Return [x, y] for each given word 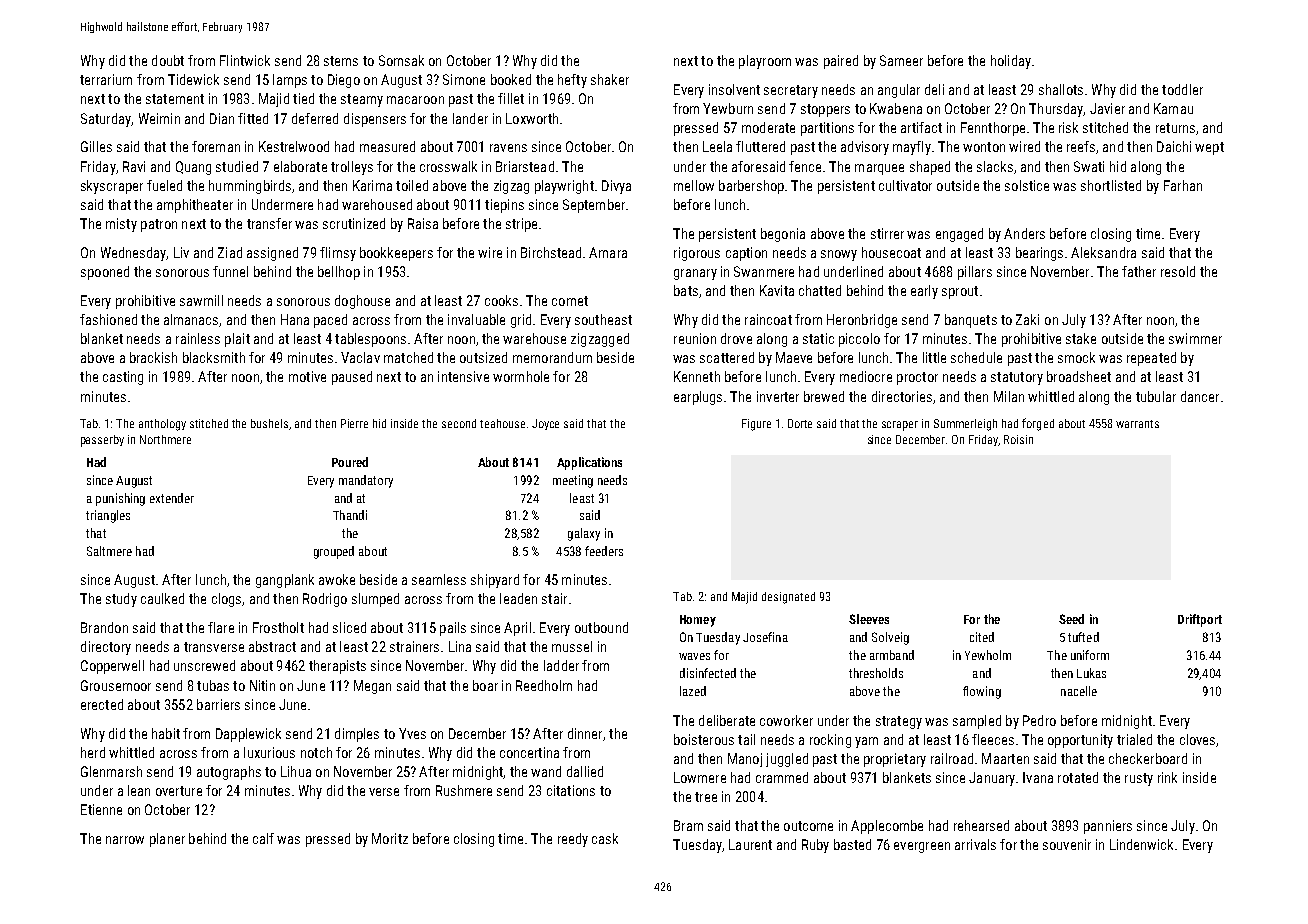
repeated [1151, 359]
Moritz [390, 838]
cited [982, 637]
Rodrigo [325, 600]
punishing [120, 499]
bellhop [339, 273]
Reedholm [544, 685]
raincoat [768, 319]
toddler [1182, 89]
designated [788, 598]
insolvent [734, 89]
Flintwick [245, 60]
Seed [1071, 619]
